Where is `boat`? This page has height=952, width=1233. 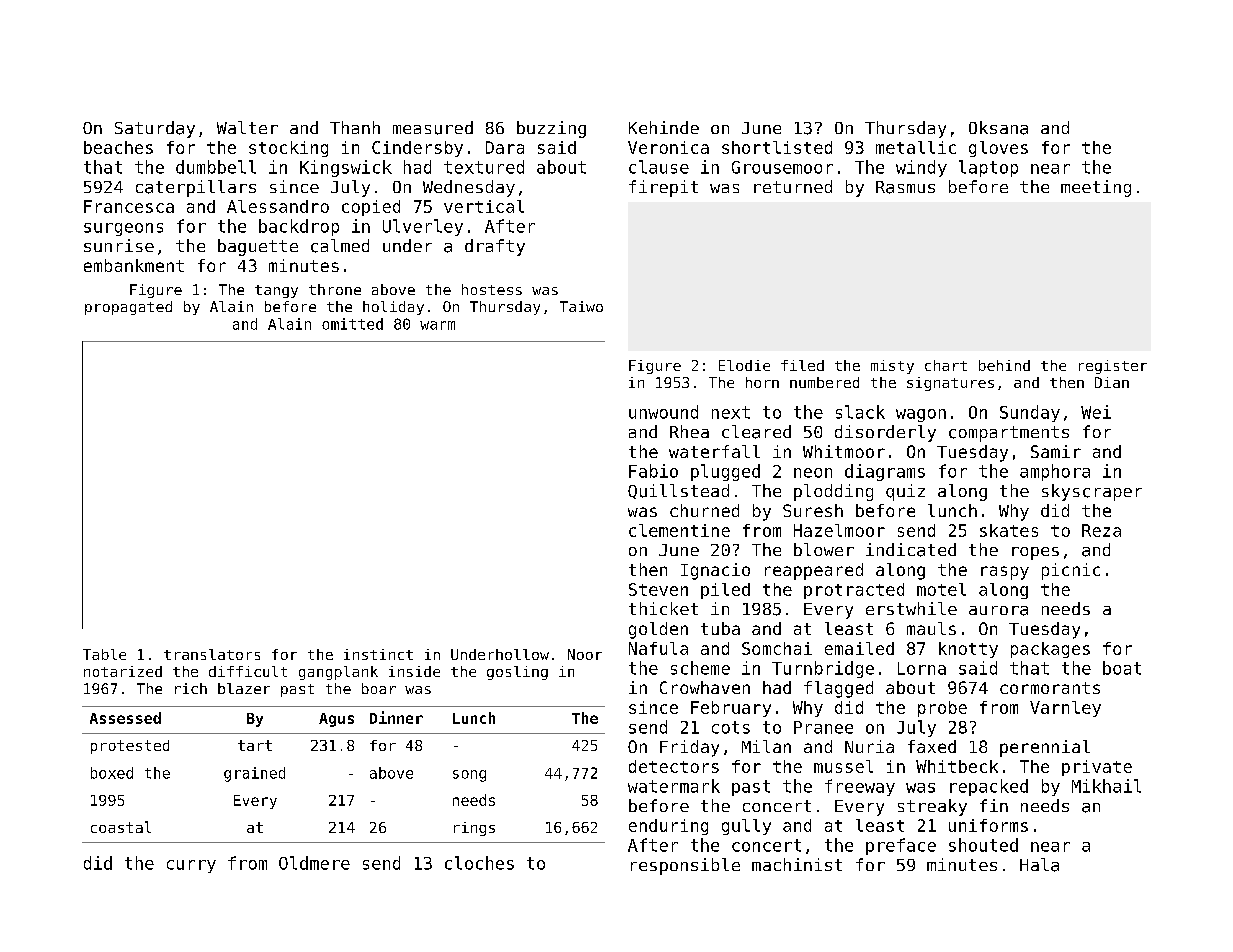 boat is located at coordinates (1122, 668).
